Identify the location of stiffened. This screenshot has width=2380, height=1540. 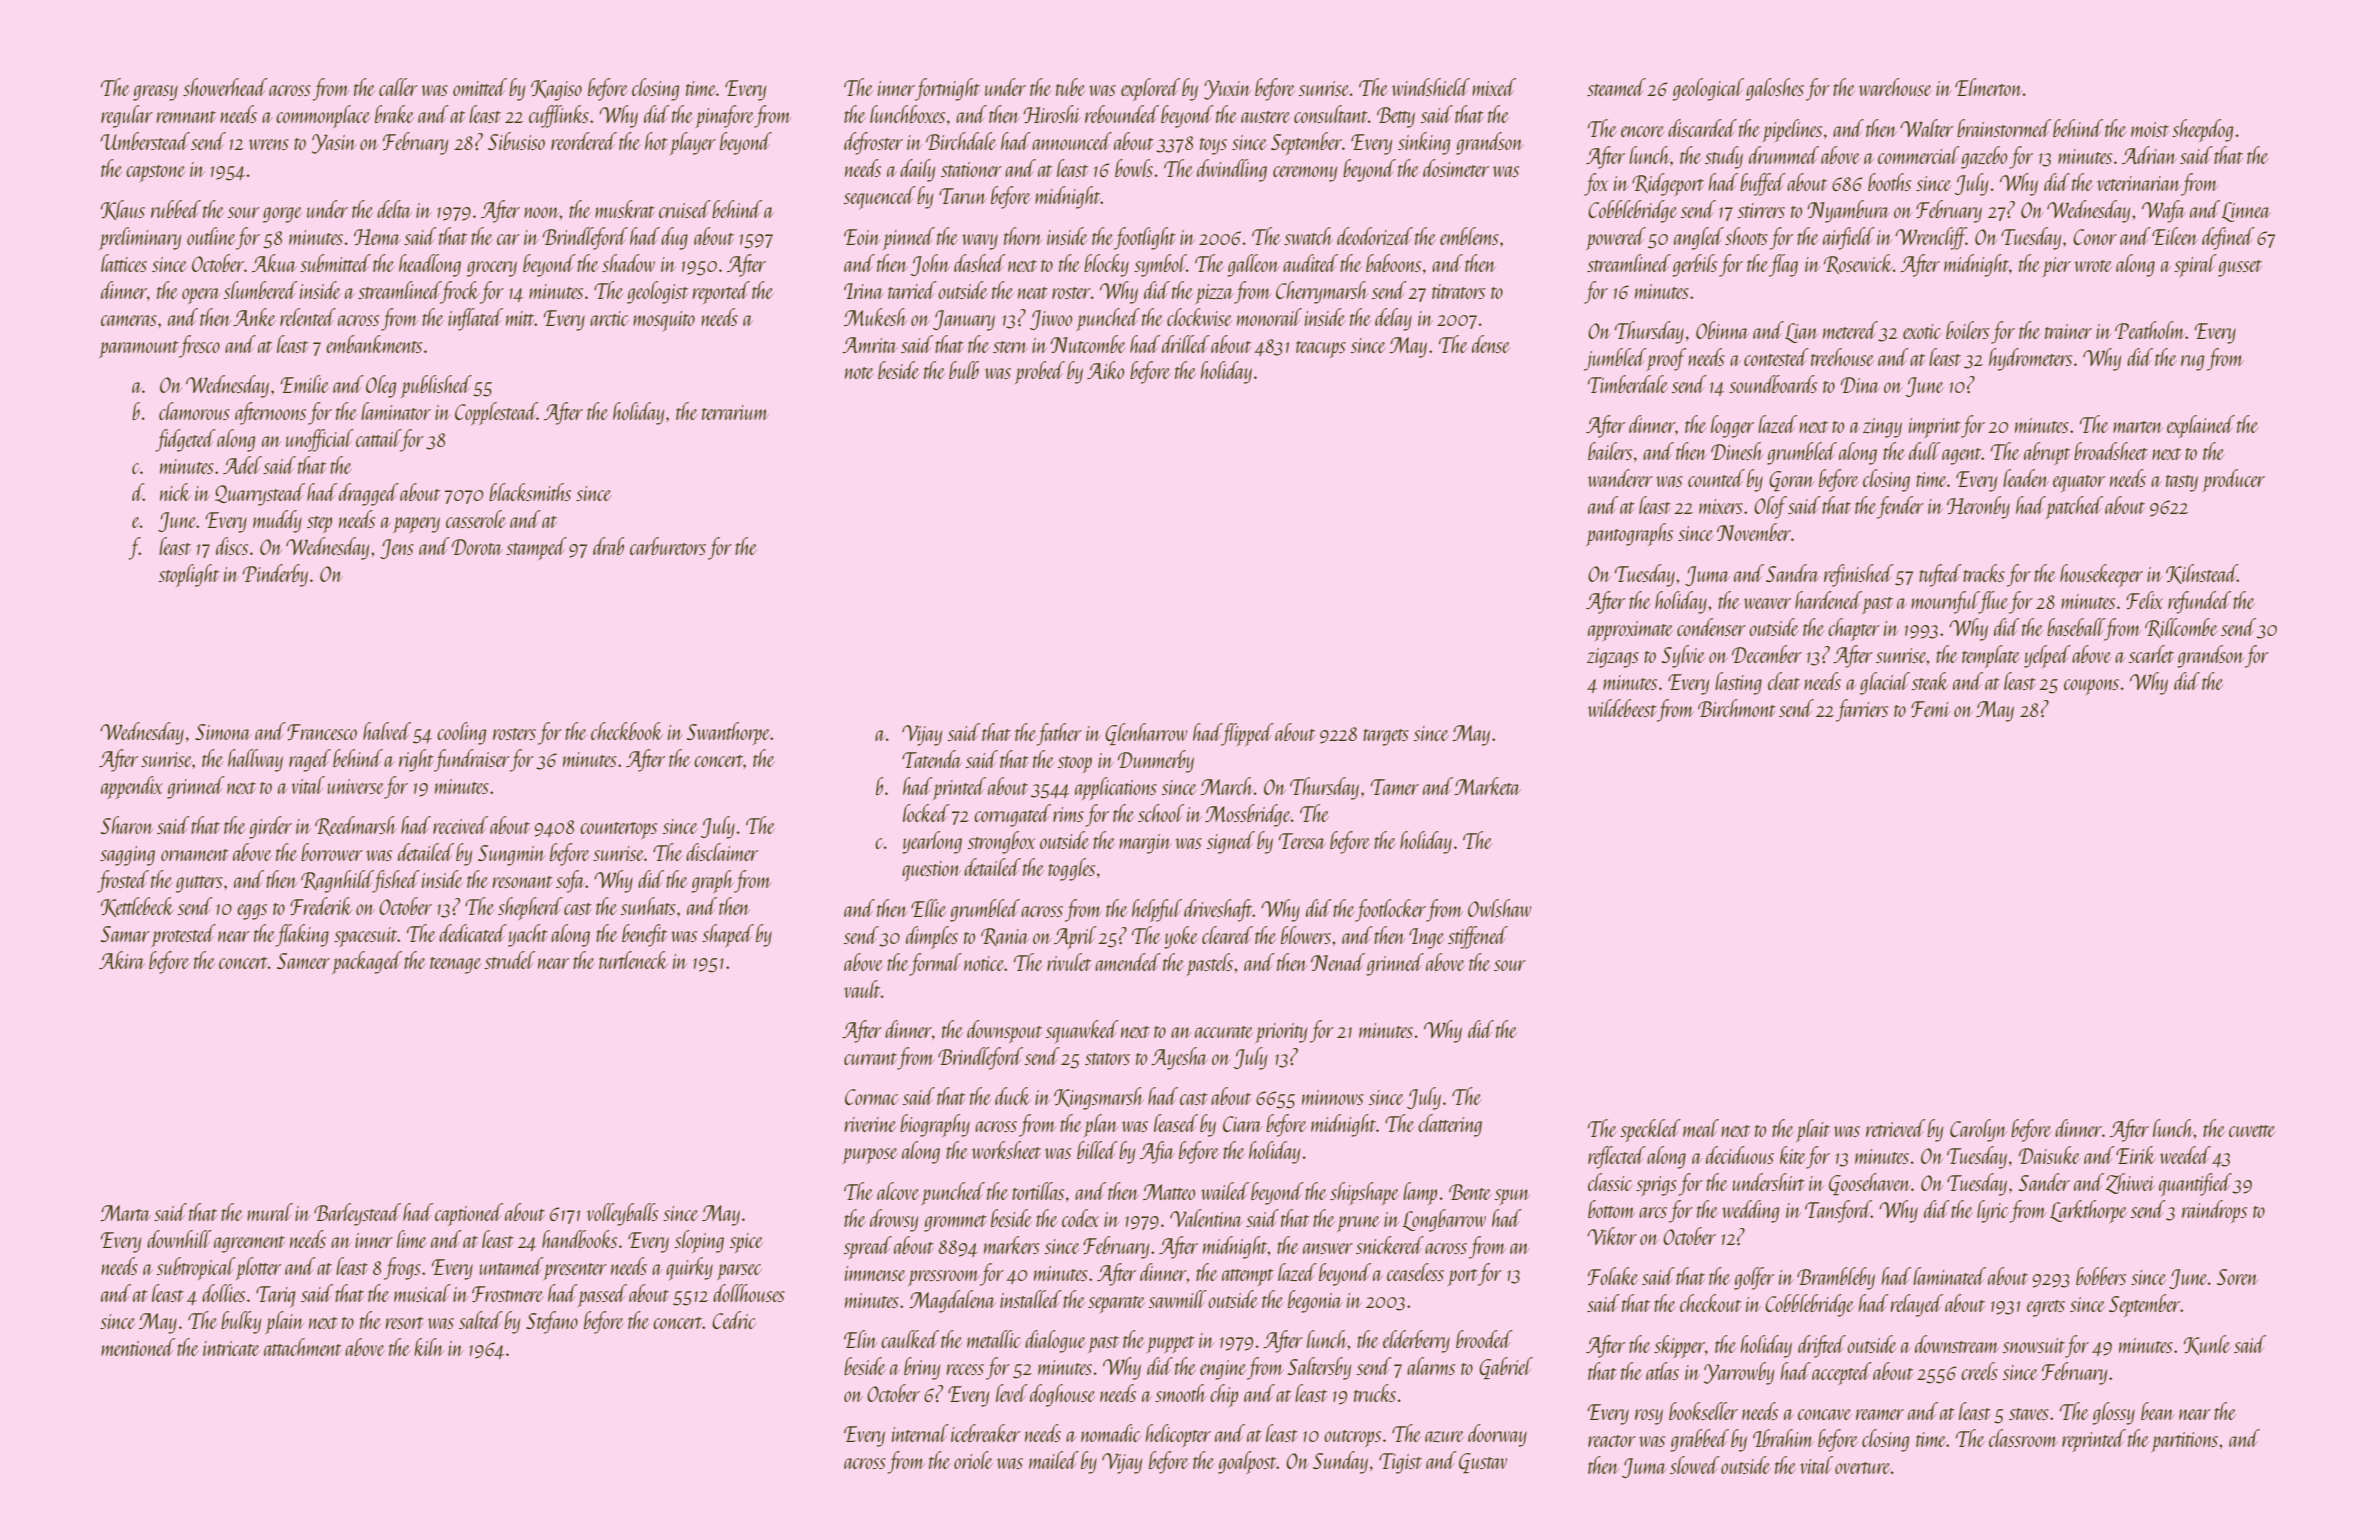
(1478, 937).
